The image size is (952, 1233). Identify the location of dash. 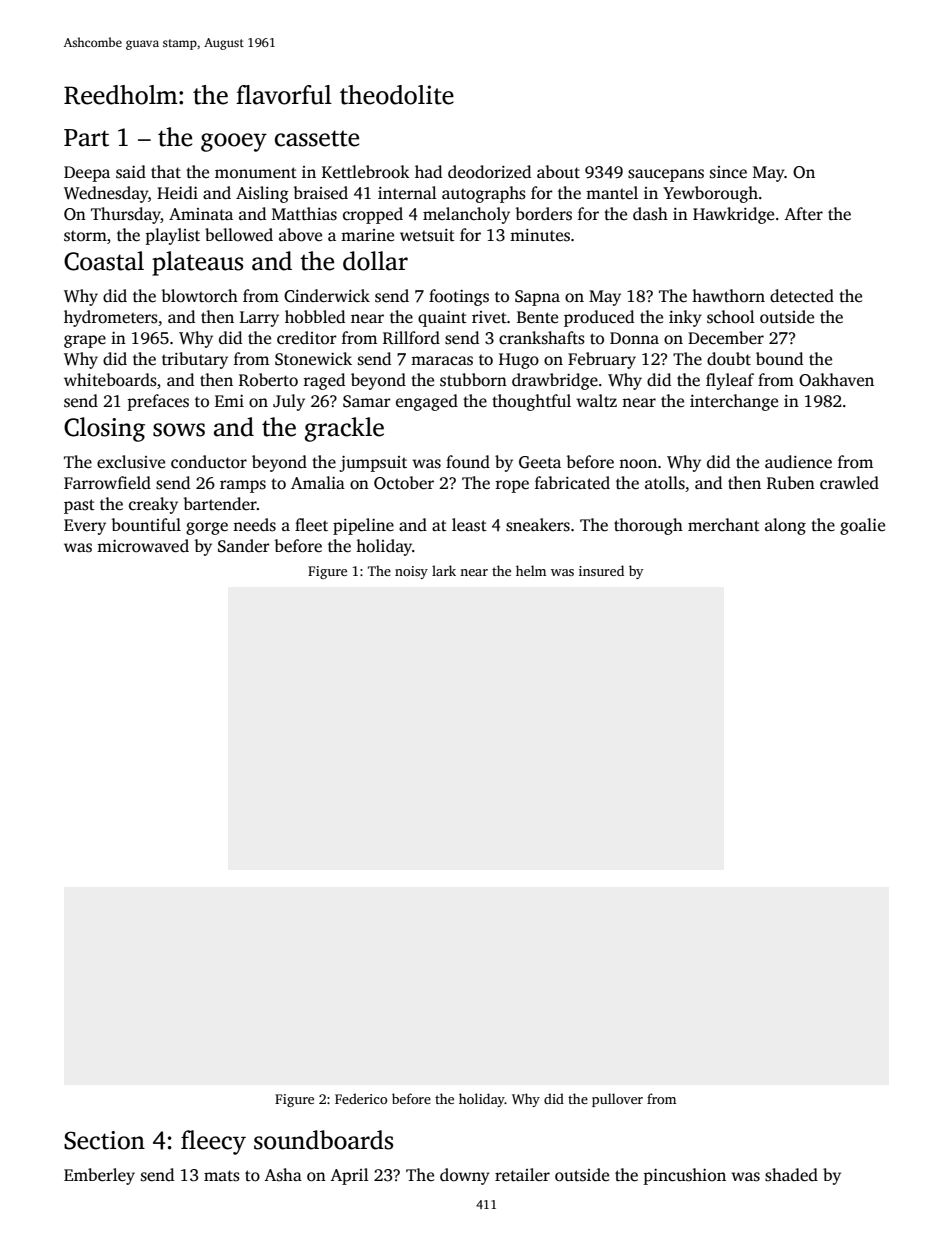
(650, 214).
